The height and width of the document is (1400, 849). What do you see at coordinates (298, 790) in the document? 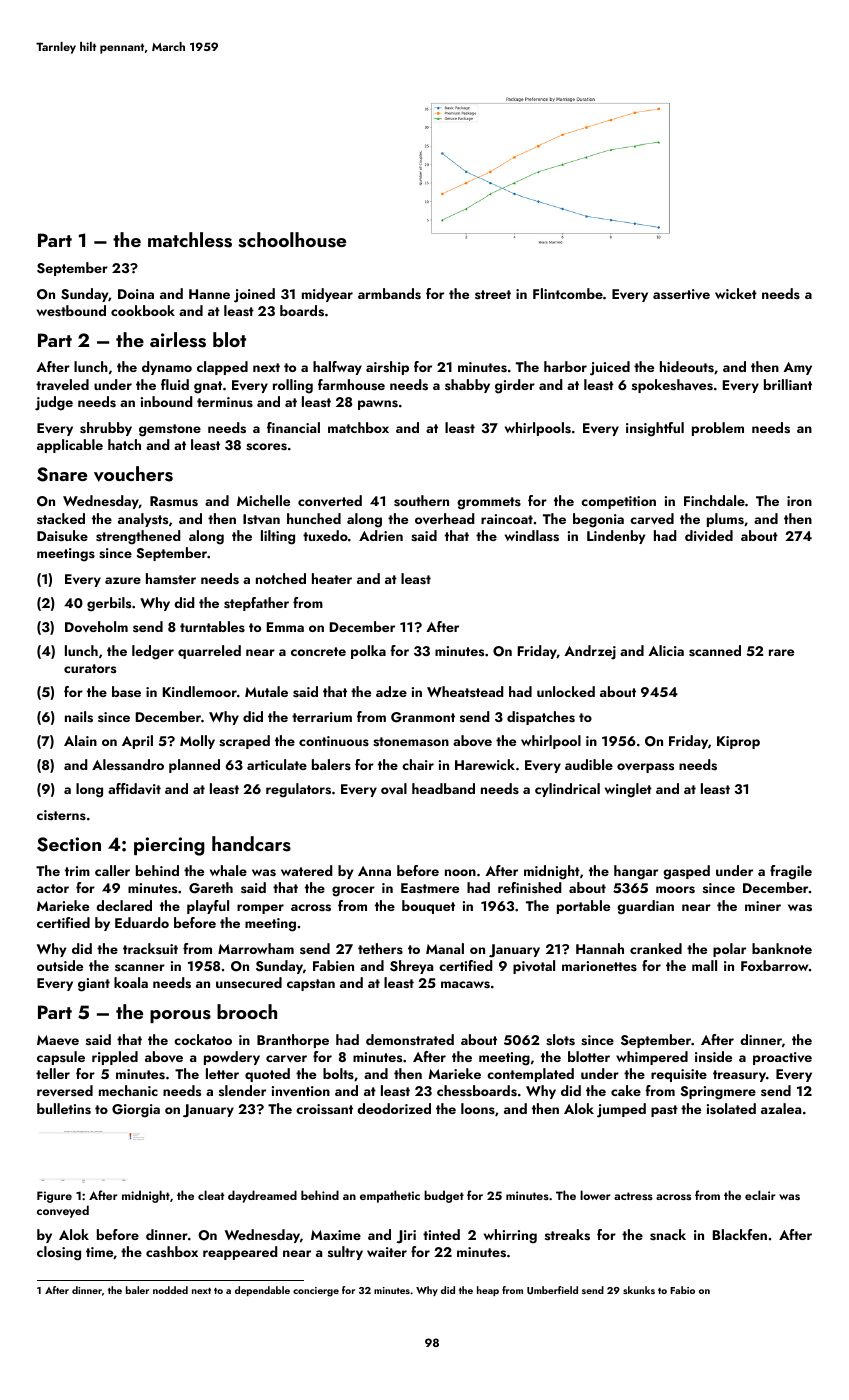
I see `regulators` at bounding box center [298, 790].
